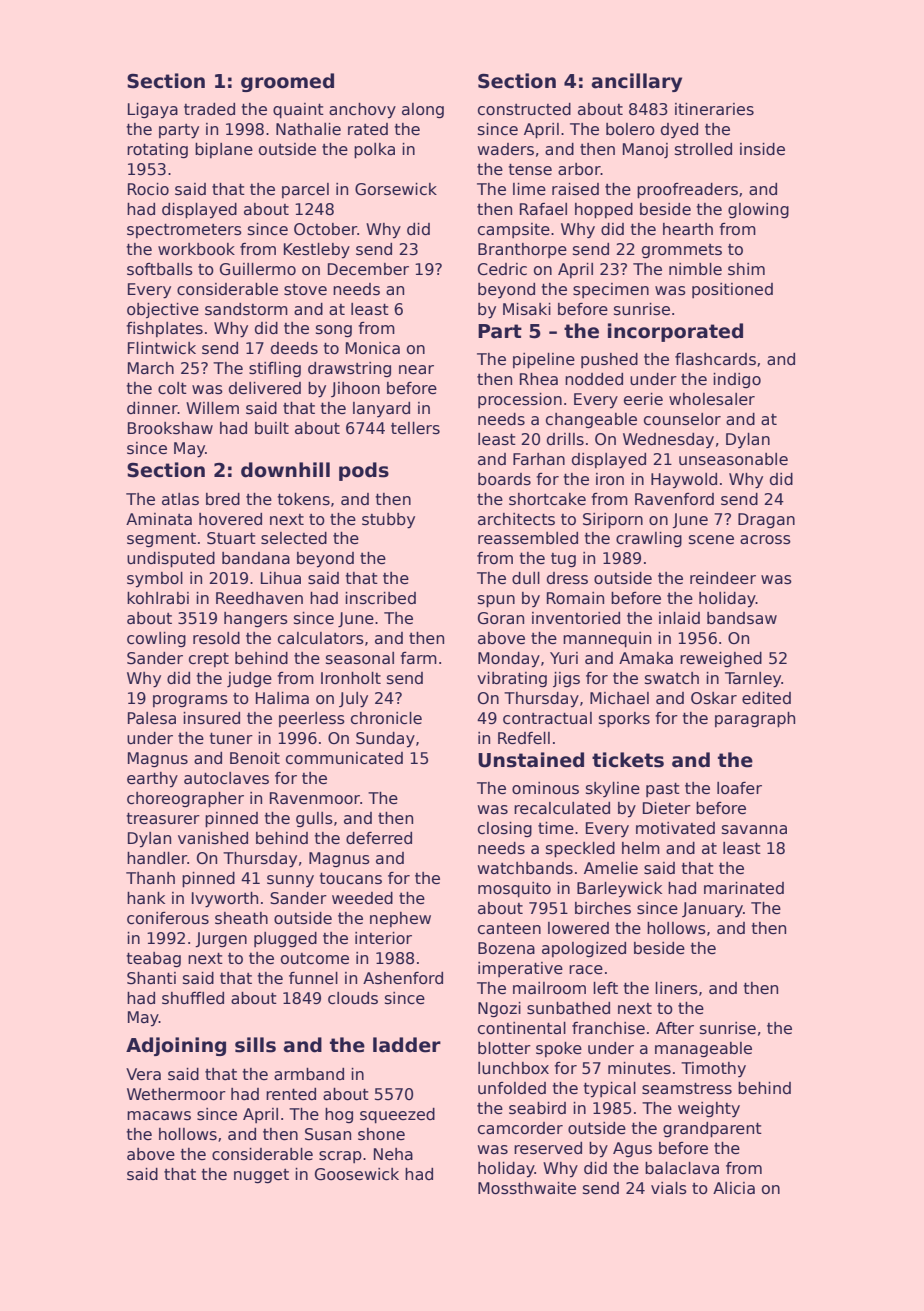  I want to click on Cedric, so click(502, 269).
